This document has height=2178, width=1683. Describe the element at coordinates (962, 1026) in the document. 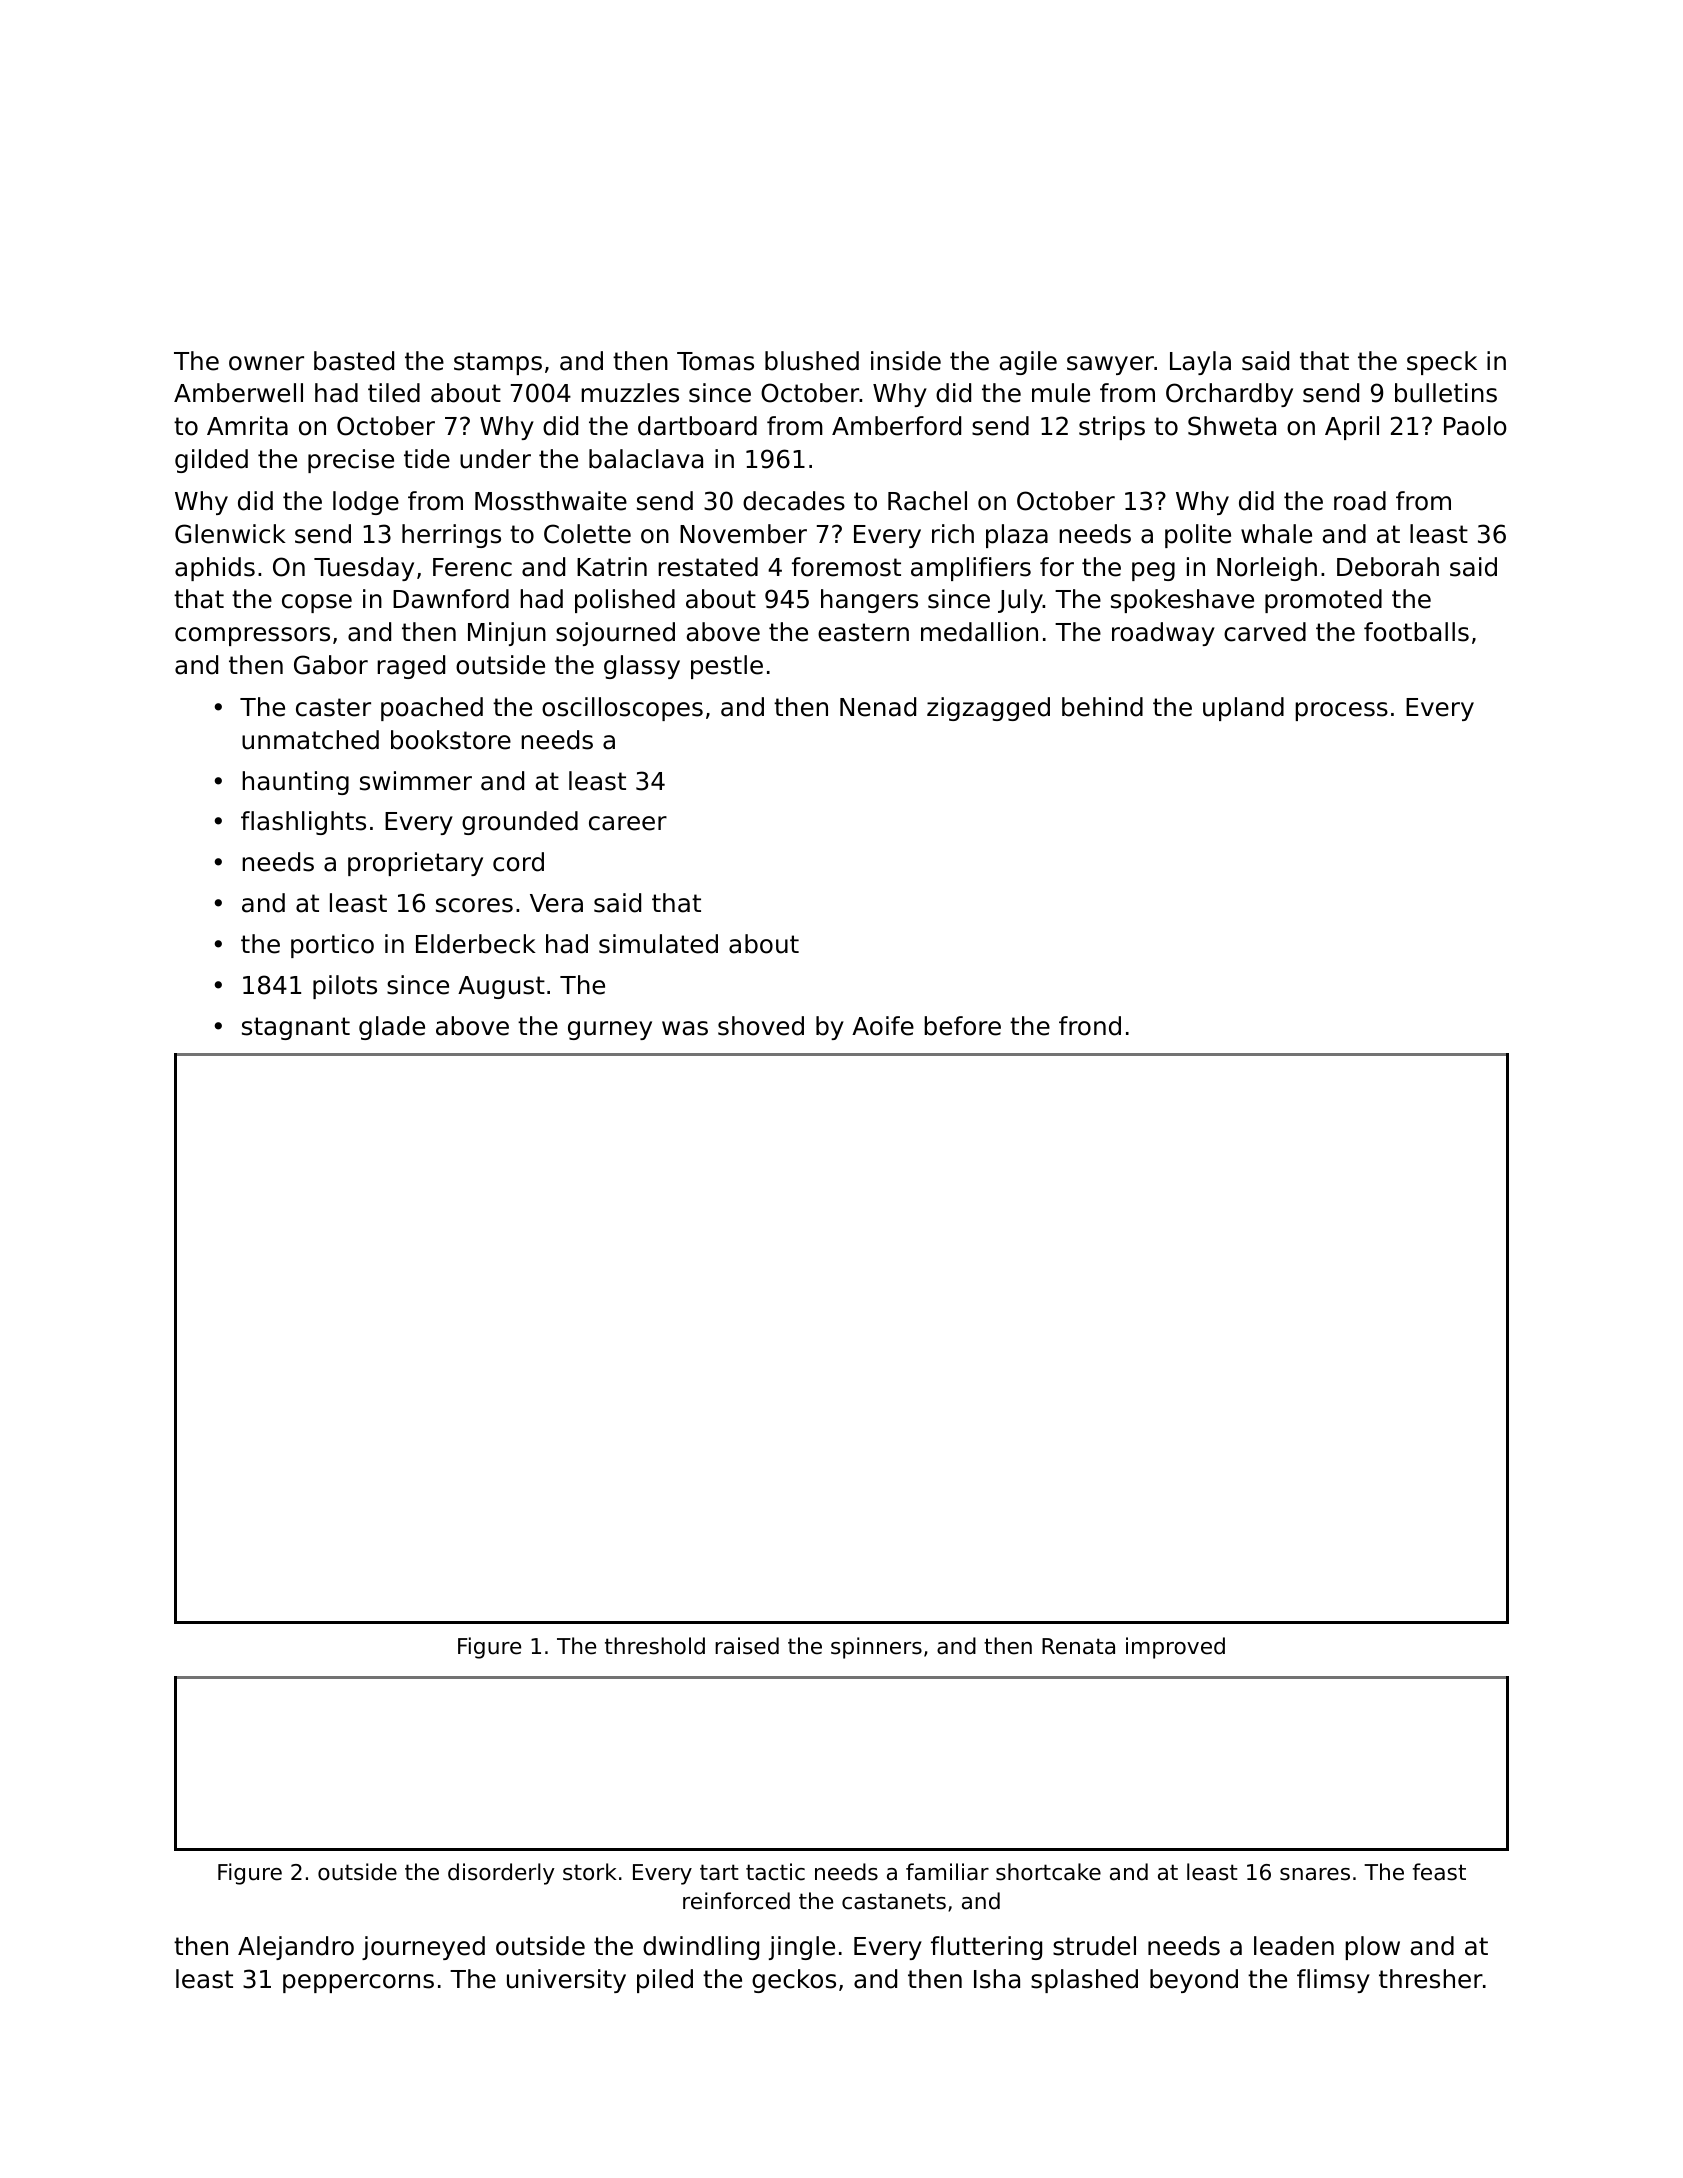

I see `before` at that location.
